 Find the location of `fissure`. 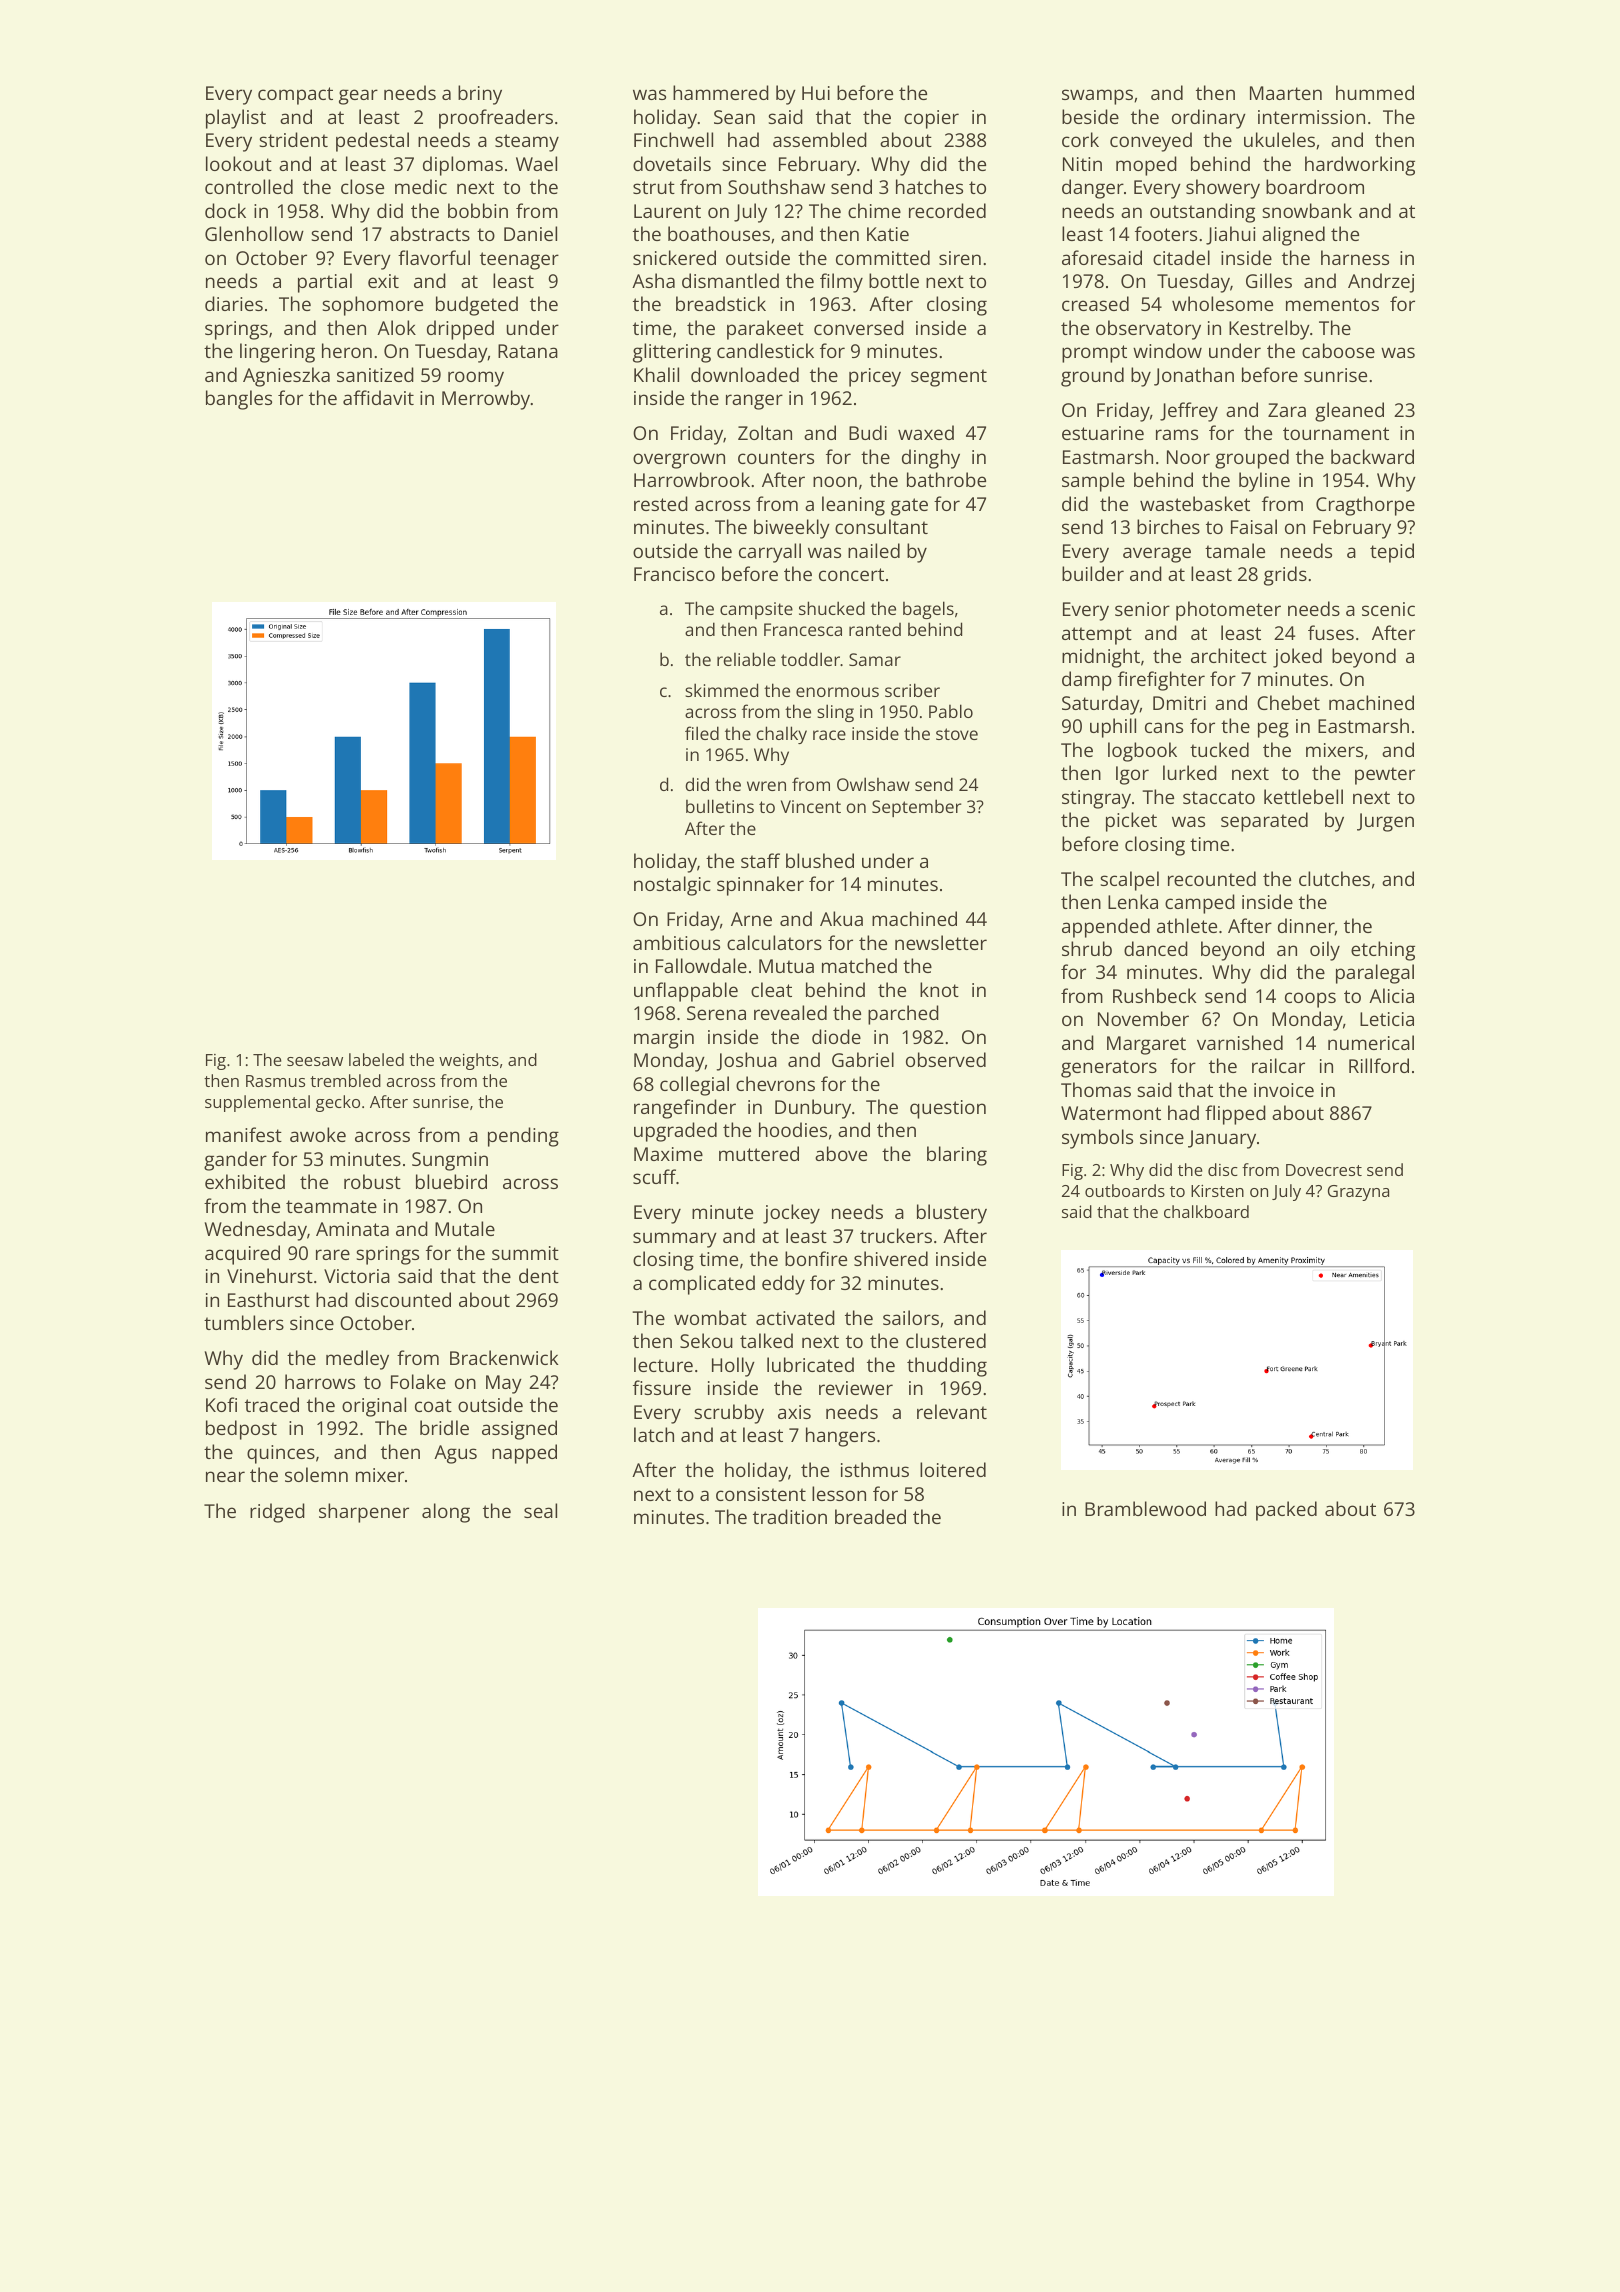

fissure is located at coordinates (662, 1387).
